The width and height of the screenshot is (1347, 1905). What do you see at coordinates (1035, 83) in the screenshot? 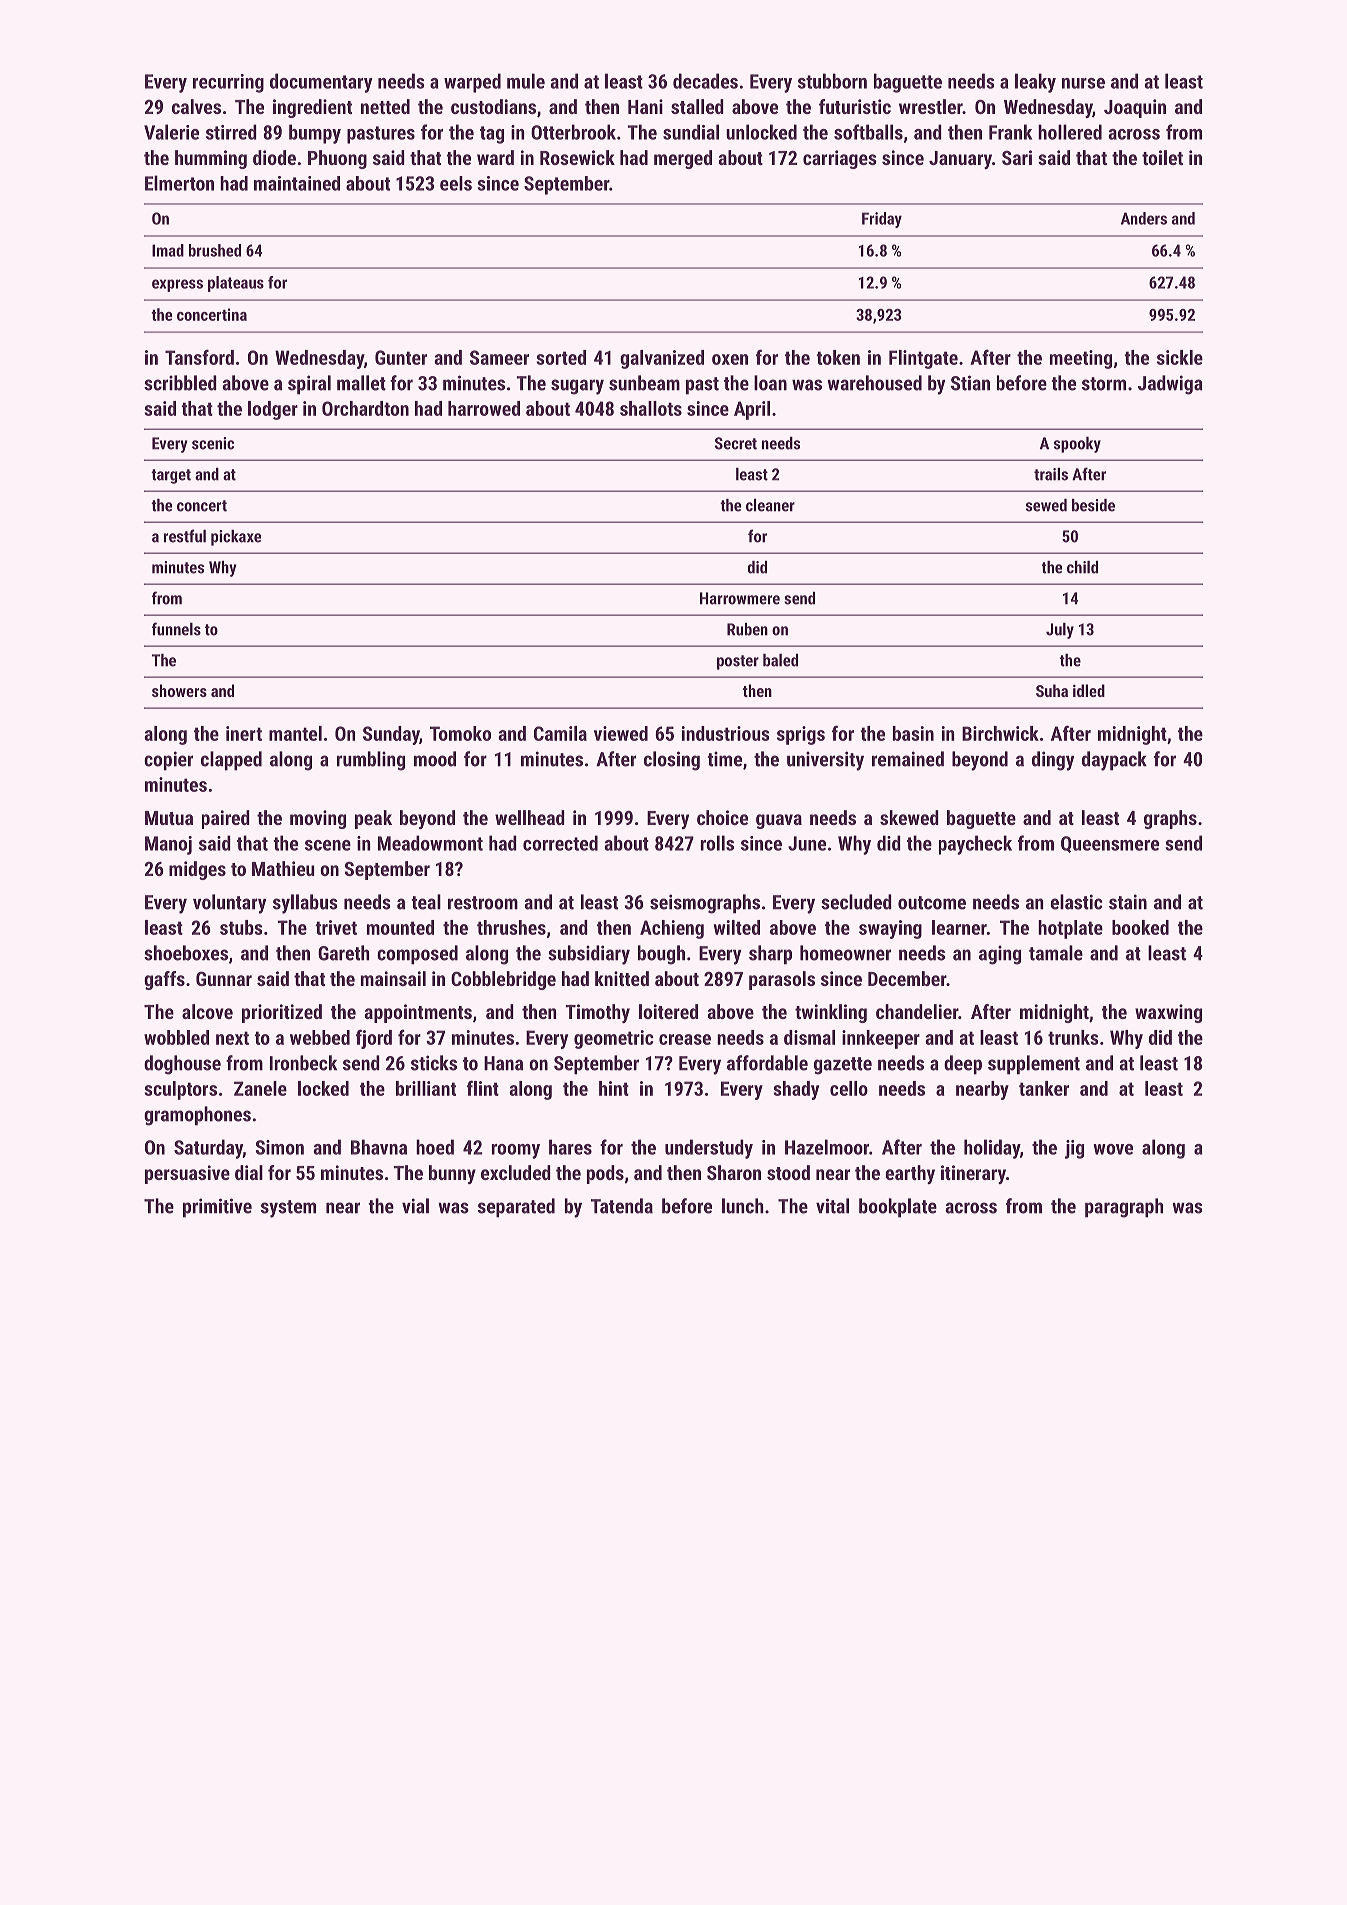
I see `leaky` at bounding box center [1035, 83].
